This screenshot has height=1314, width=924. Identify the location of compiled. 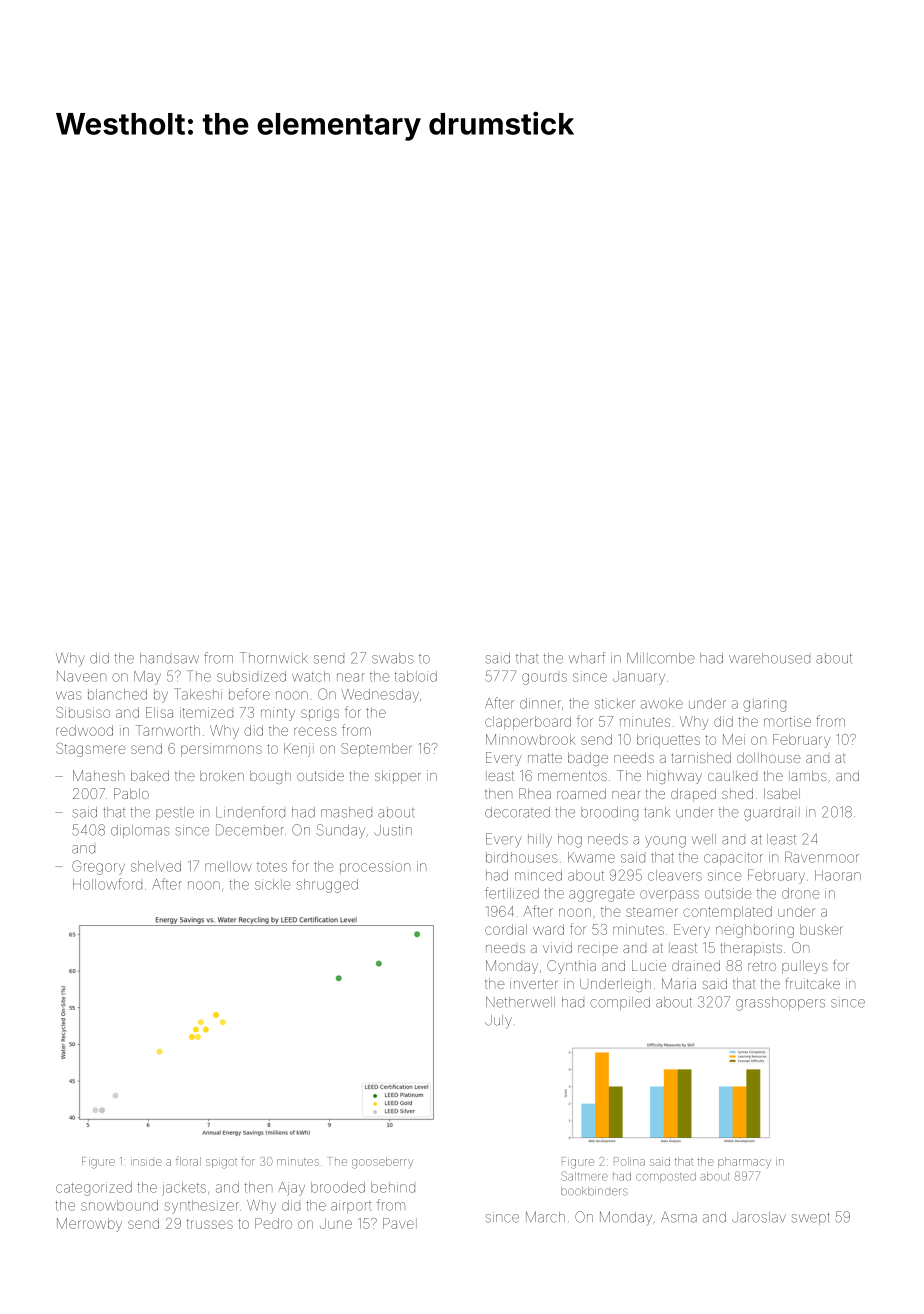
(620, 1003).
